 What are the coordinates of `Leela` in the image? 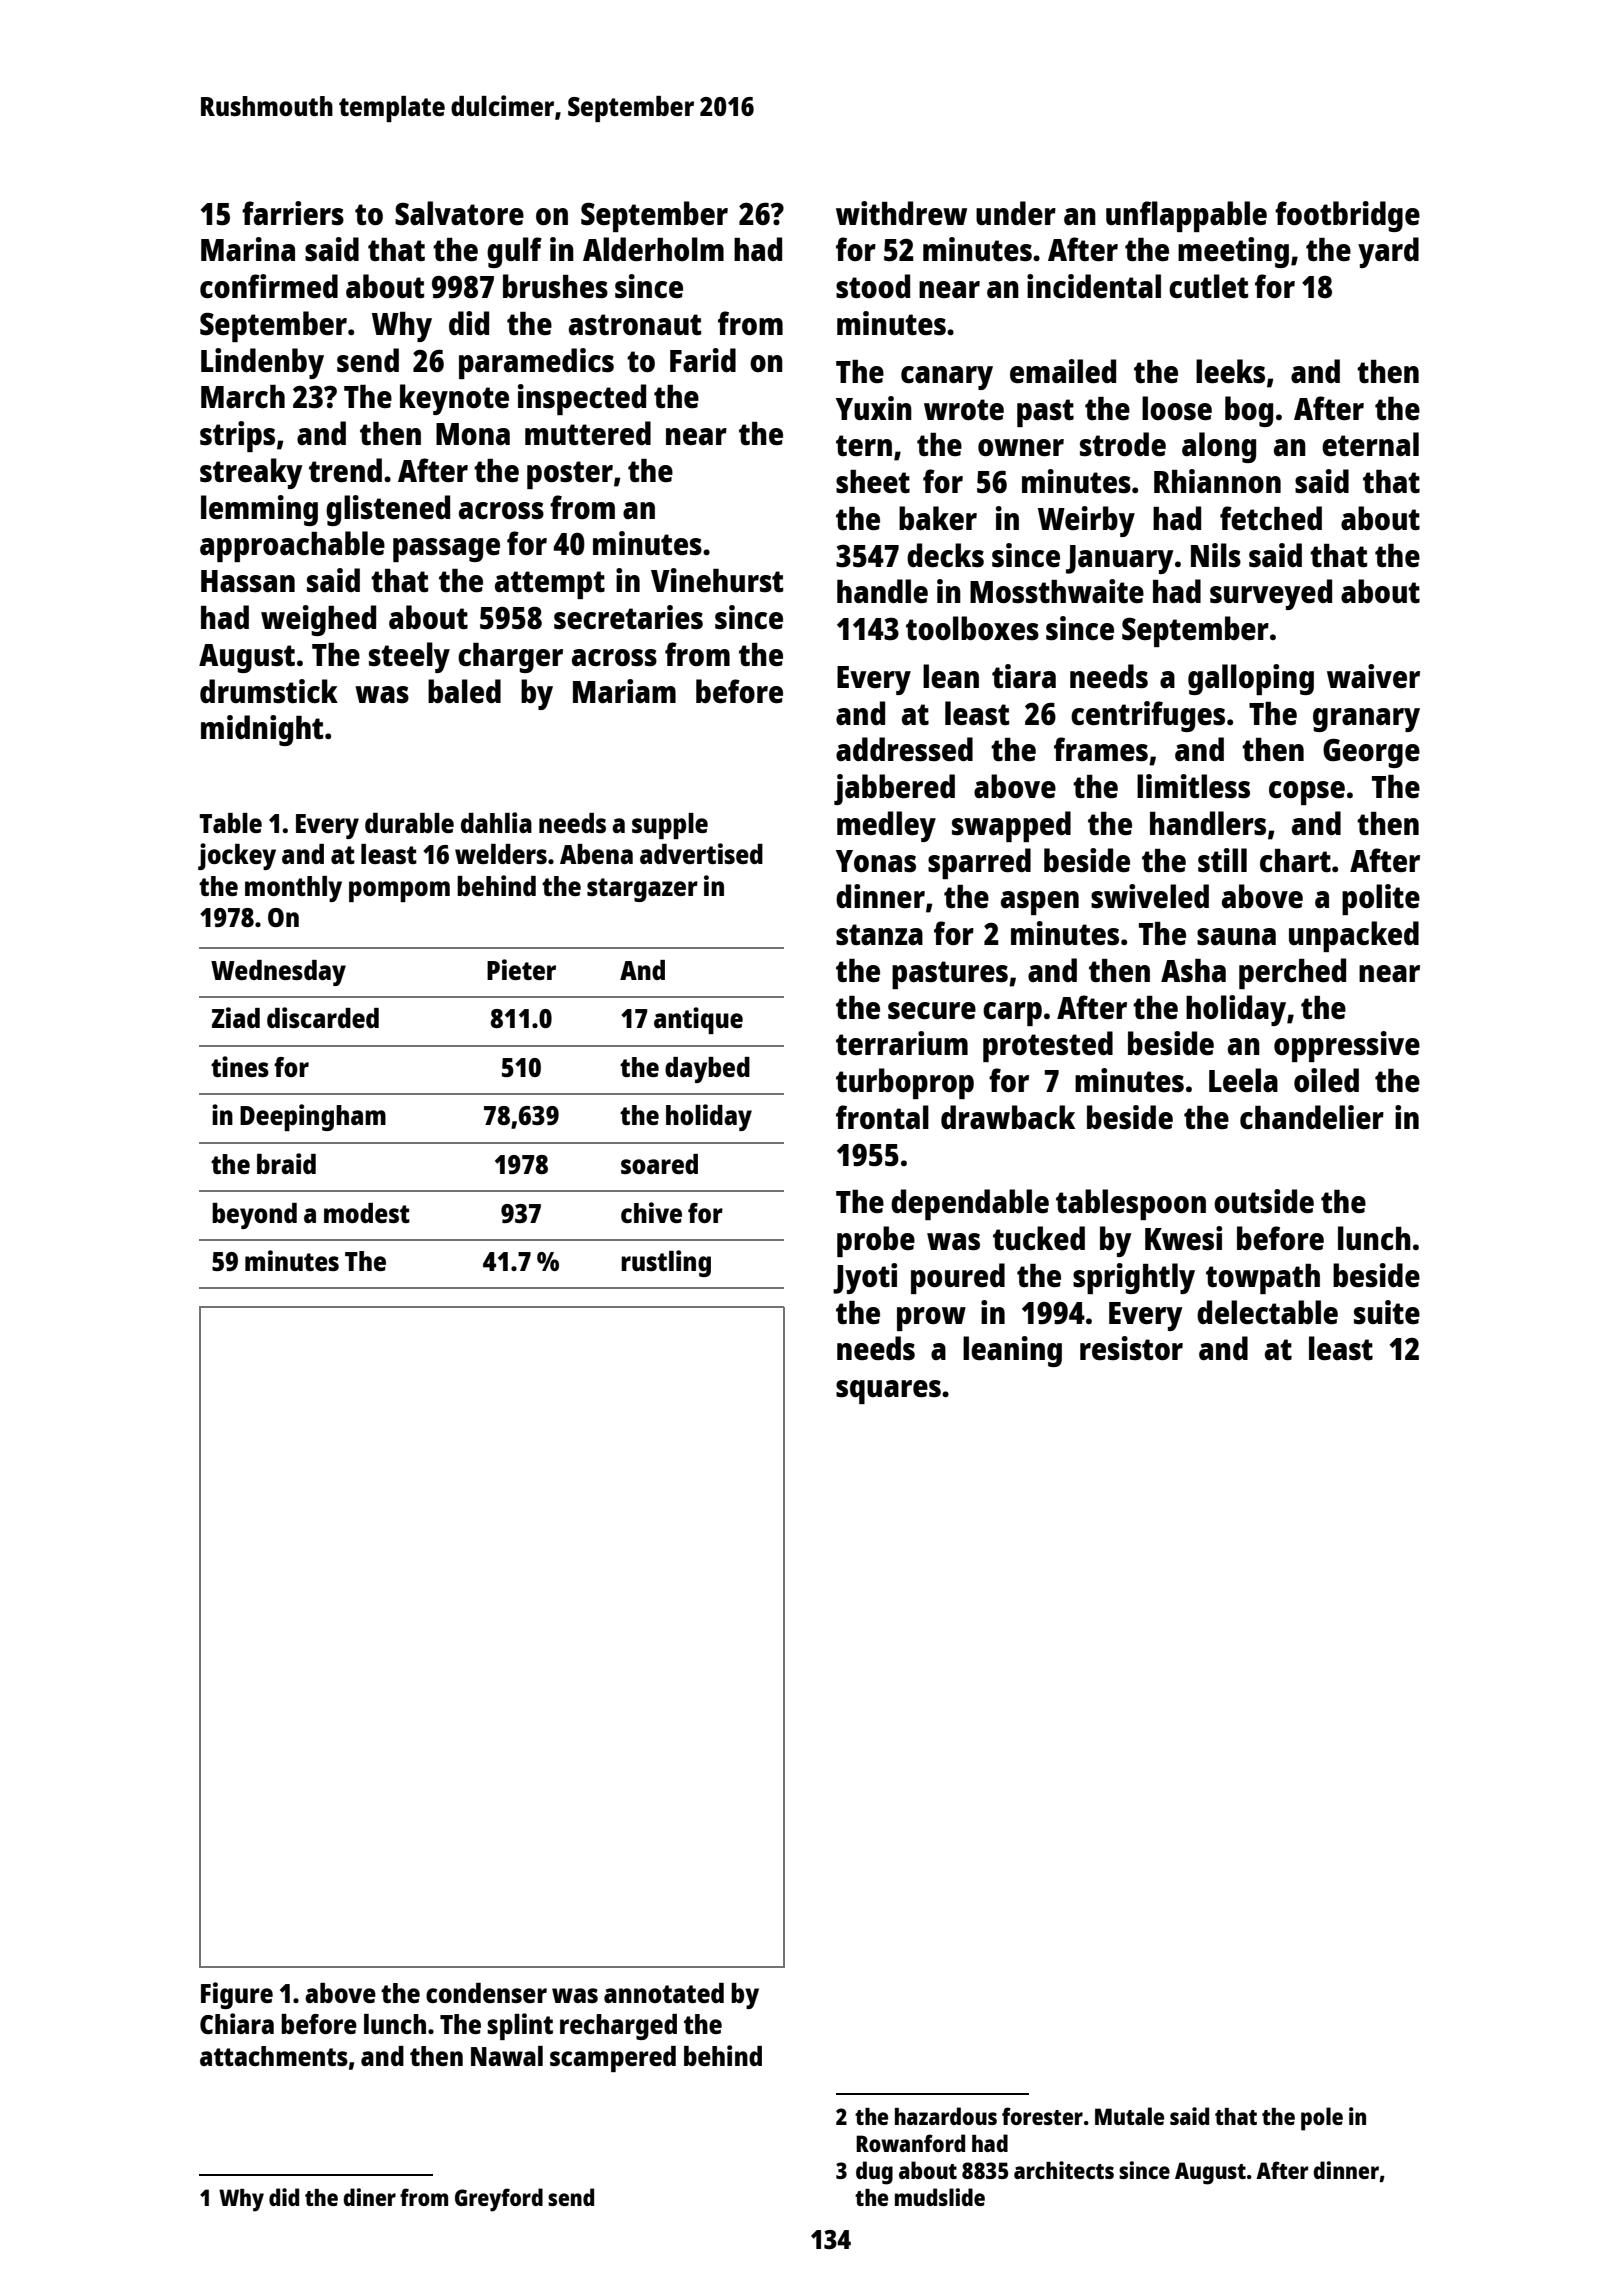 It's located at (1243, 1080).
